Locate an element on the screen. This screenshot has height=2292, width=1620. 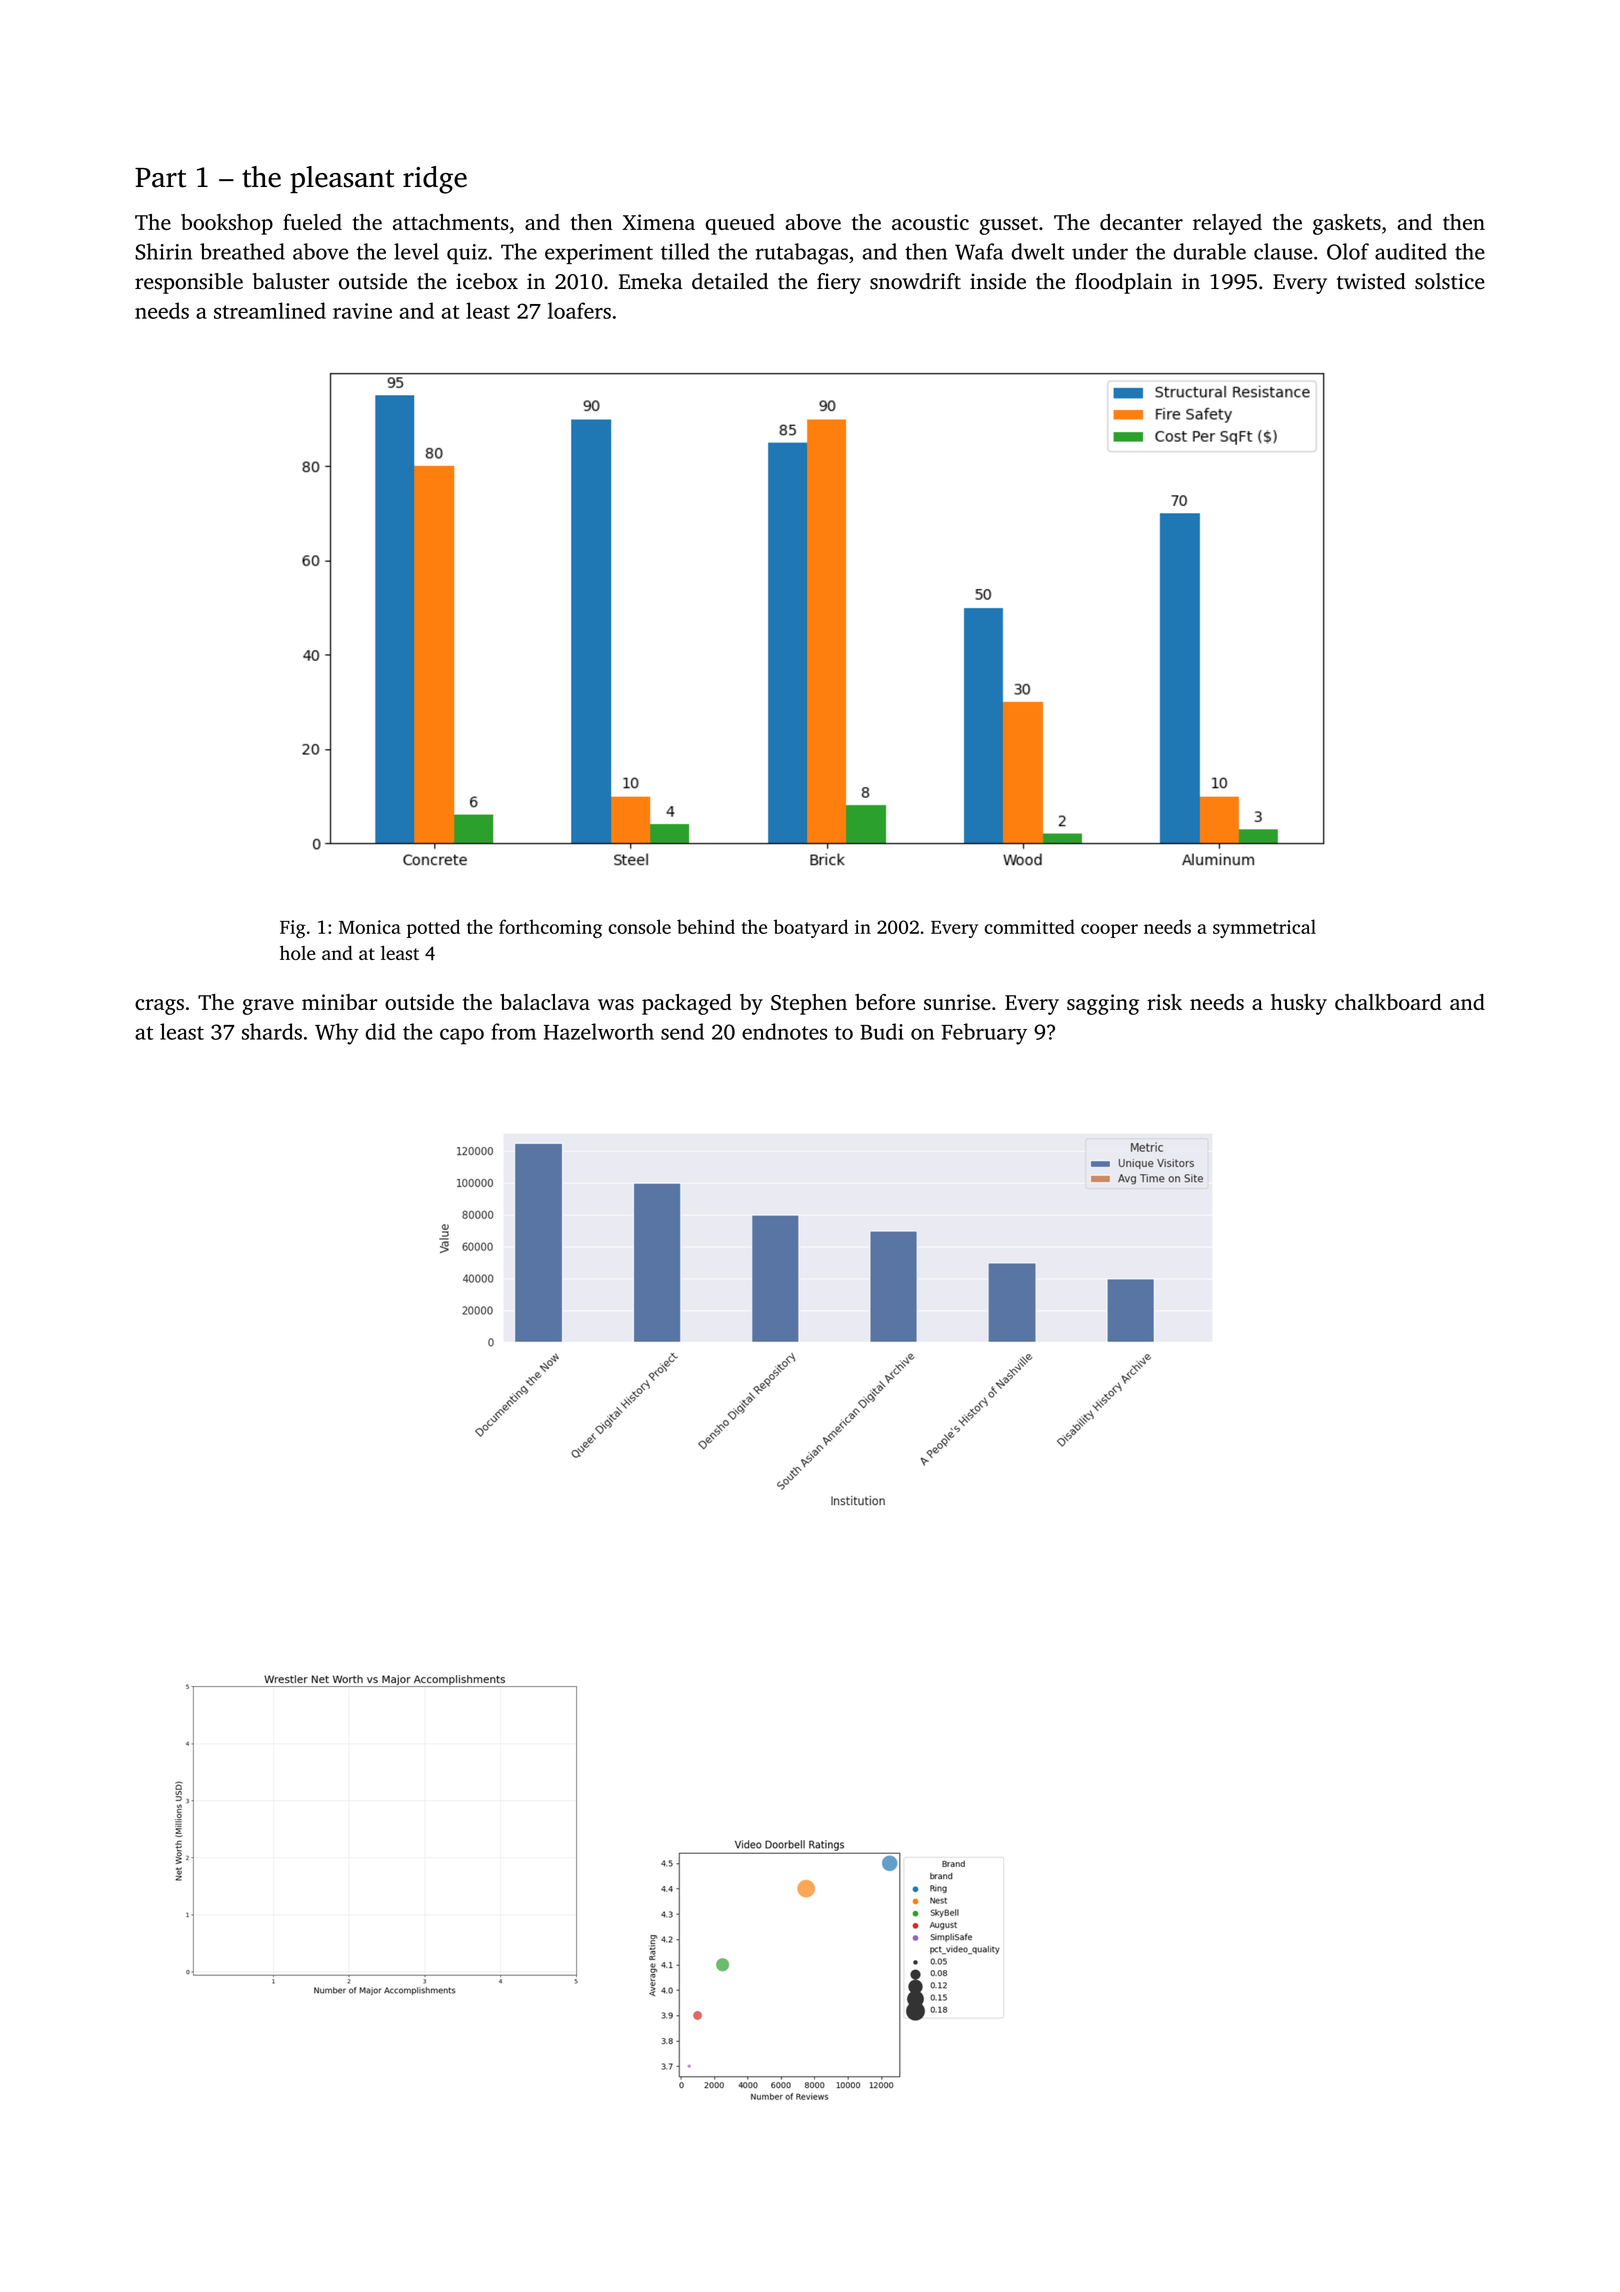
boatyard is located at coordinates (811, 928).
